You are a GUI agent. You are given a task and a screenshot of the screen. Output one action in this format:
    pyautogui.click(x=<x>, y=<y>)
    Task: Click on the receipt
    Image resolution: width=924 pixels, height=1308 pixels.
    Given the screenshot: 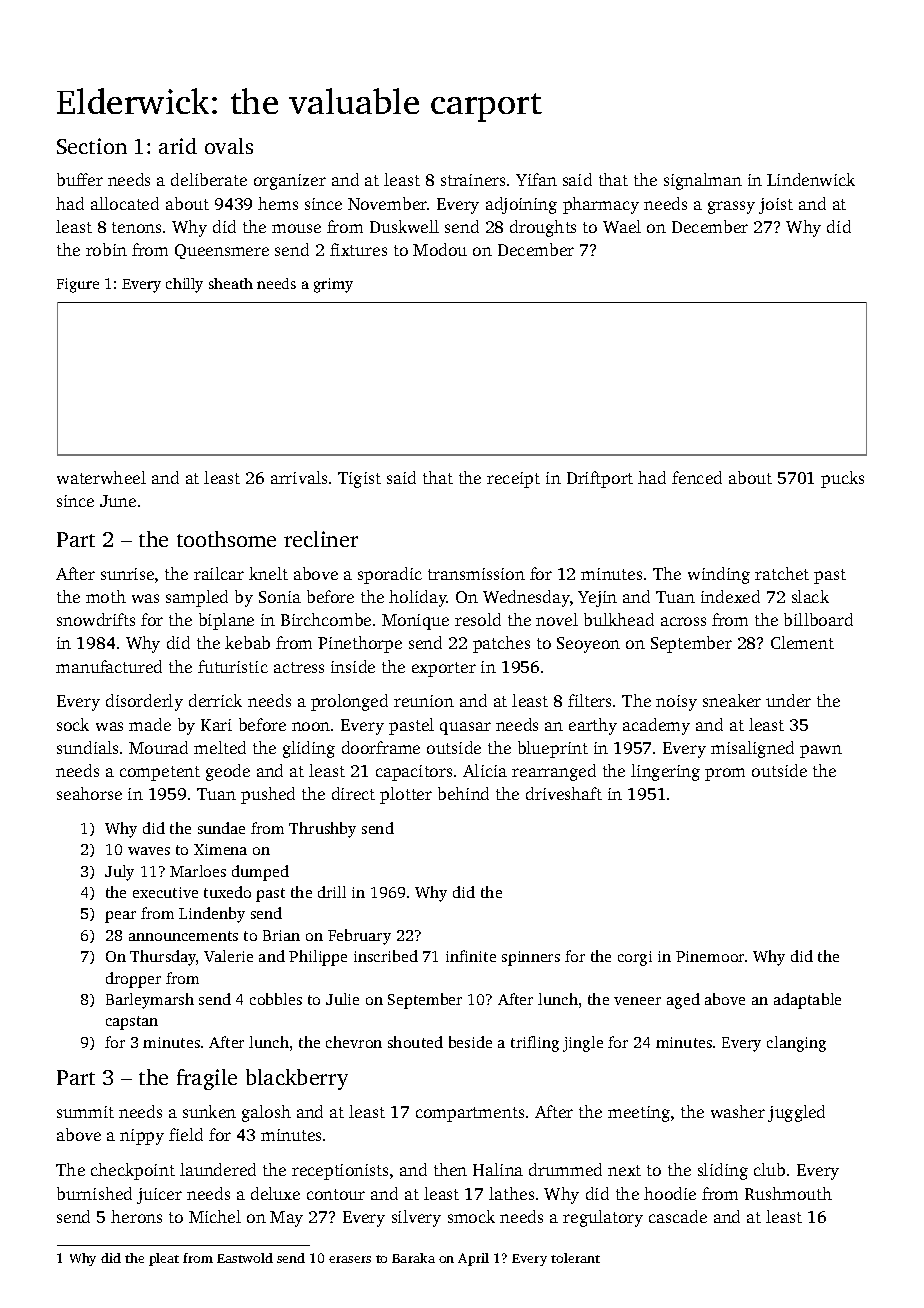 What is the action you would take?
    pyautogui.click(x=513, y=480)
